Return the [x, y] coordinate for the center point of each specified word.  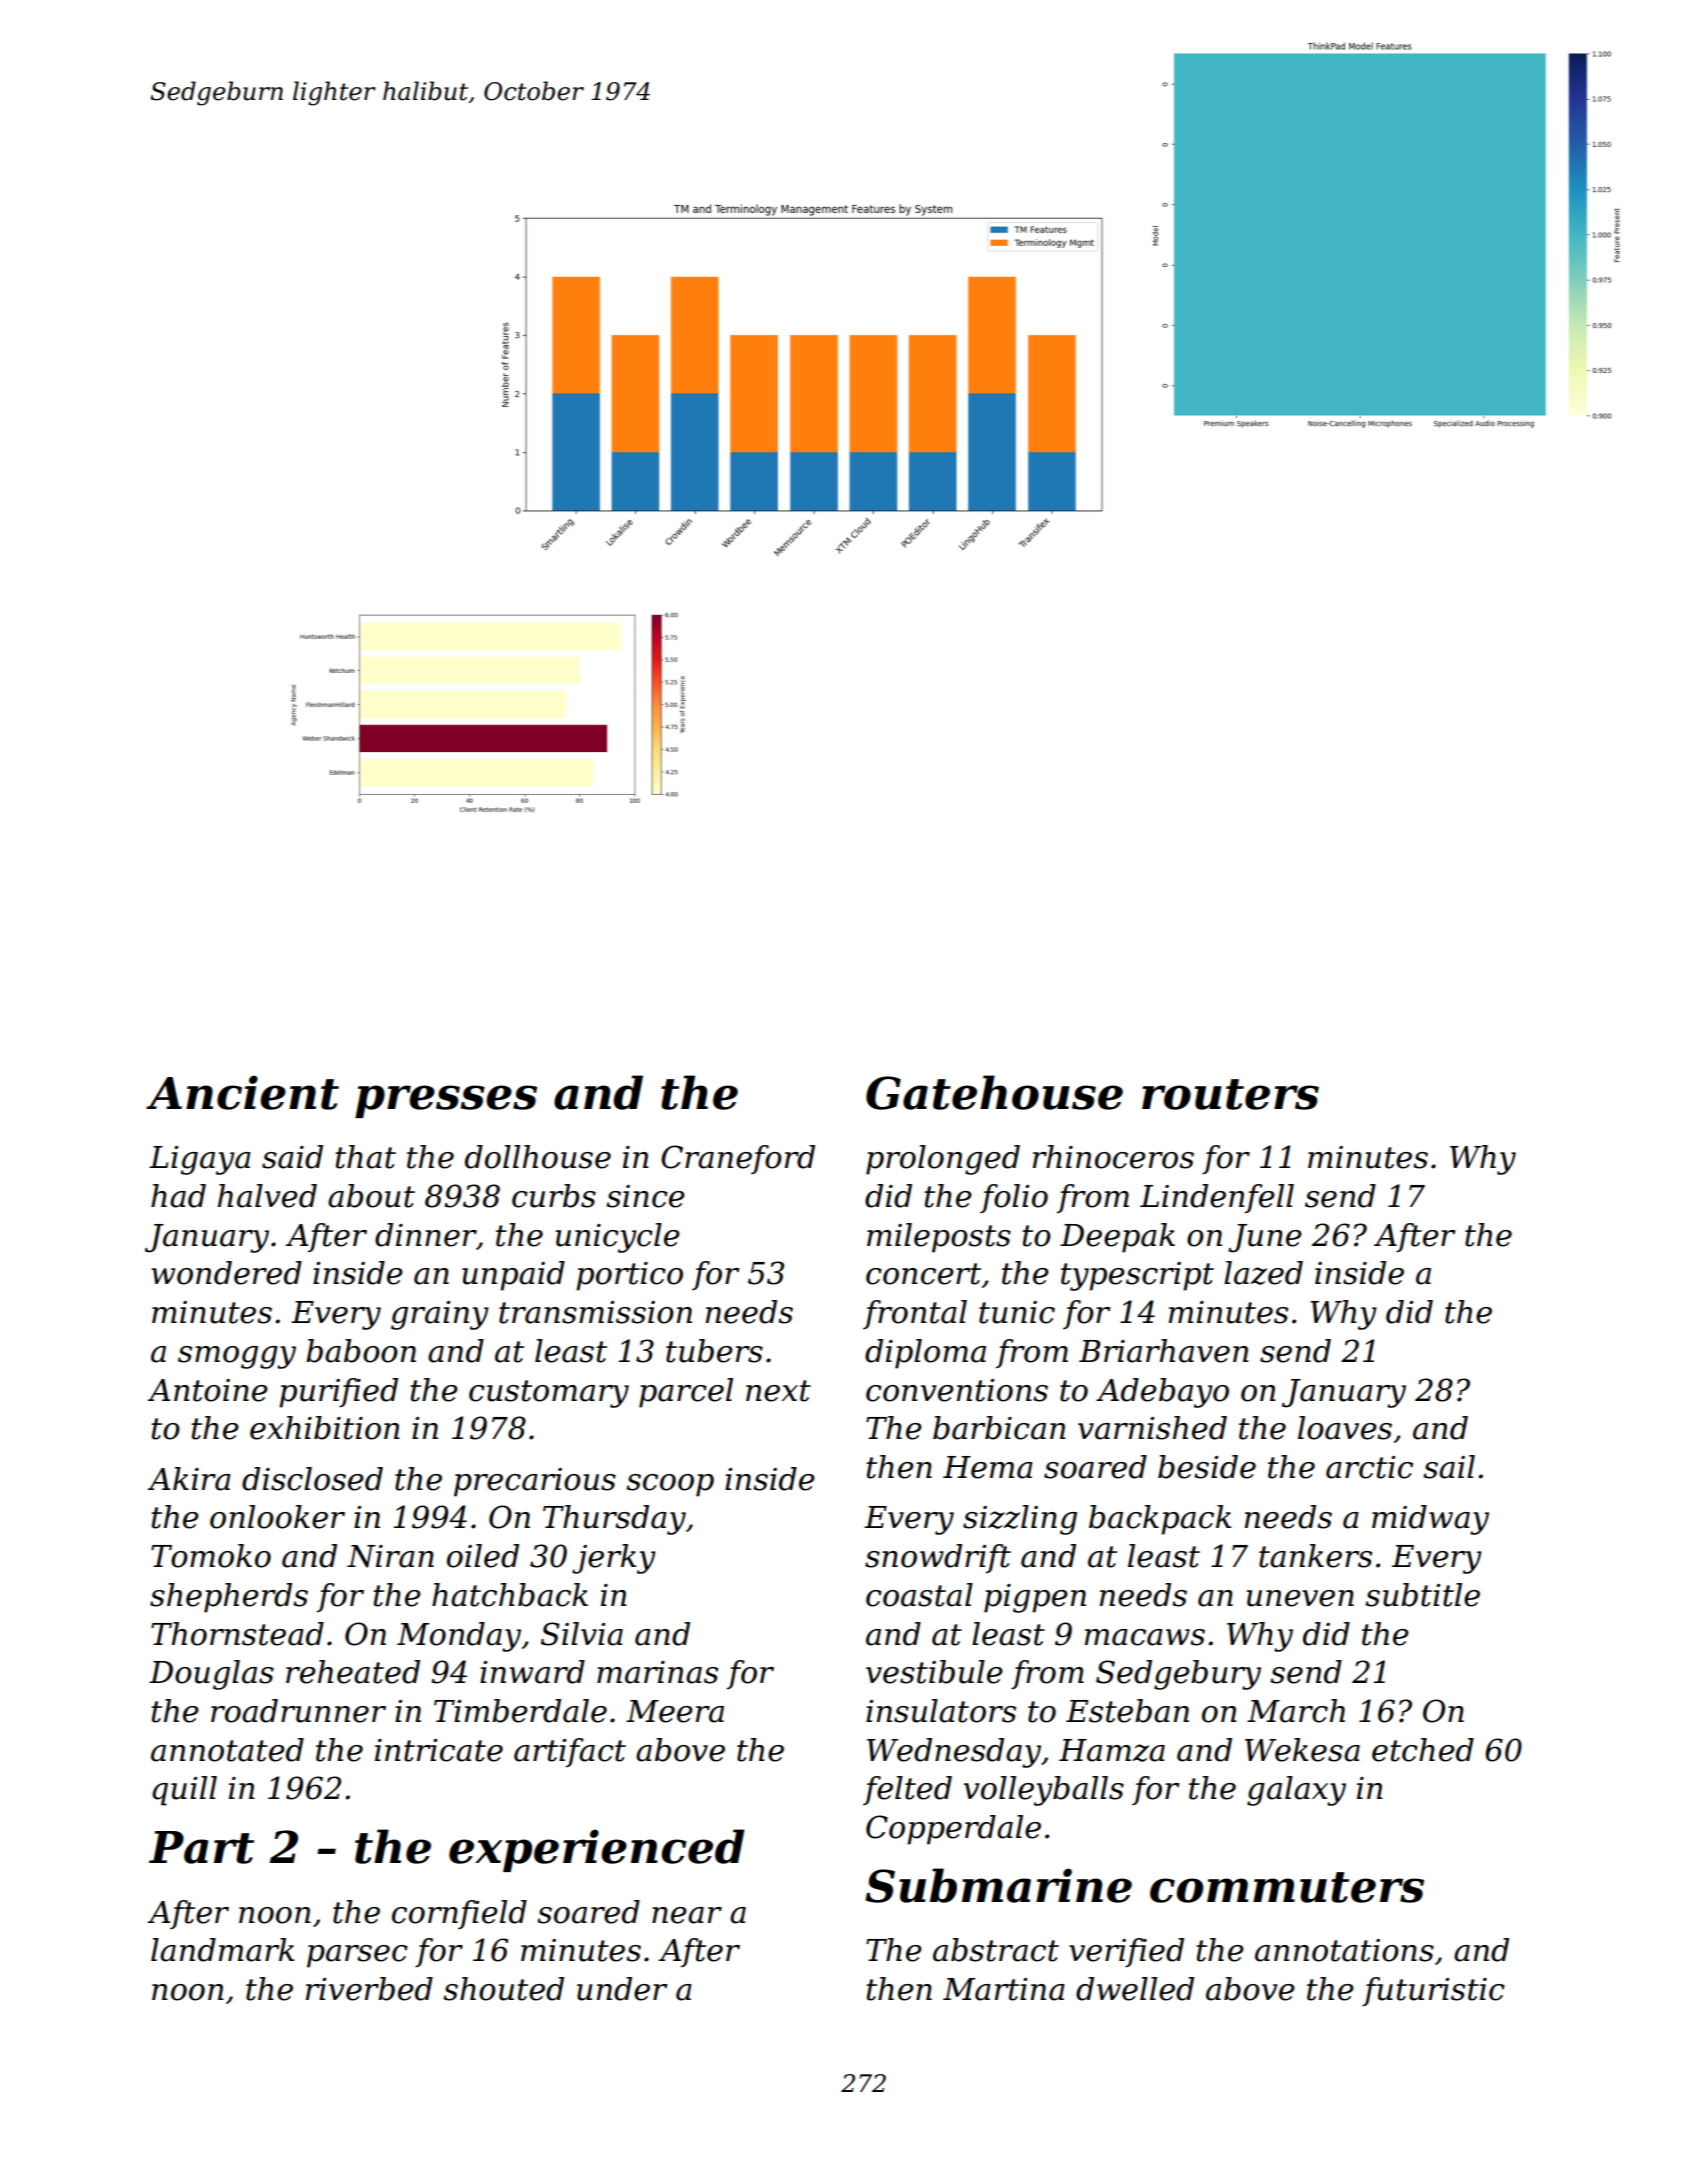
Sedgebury [1178, 1675]
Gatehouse [994, 1092]
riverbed [369, 1989]
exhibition [325, 1428]
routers [1230, 1094]
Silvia [582, 1634]
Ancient [242, 1092]
